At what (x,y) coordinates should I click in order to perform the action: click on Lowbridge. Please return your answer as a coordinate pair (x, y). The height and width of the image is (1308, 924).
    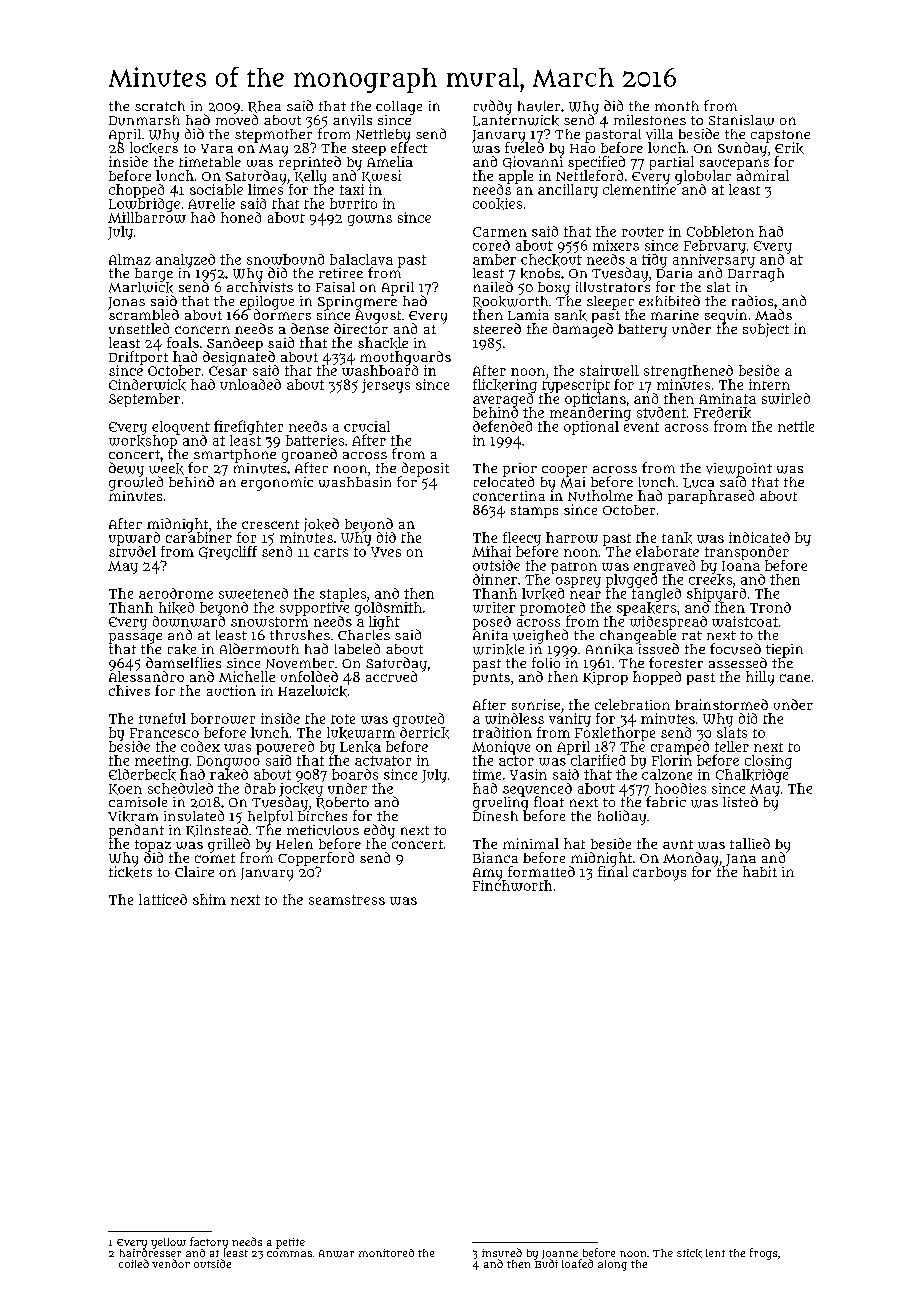
    Looking at the image, I should click on (144, 205).
